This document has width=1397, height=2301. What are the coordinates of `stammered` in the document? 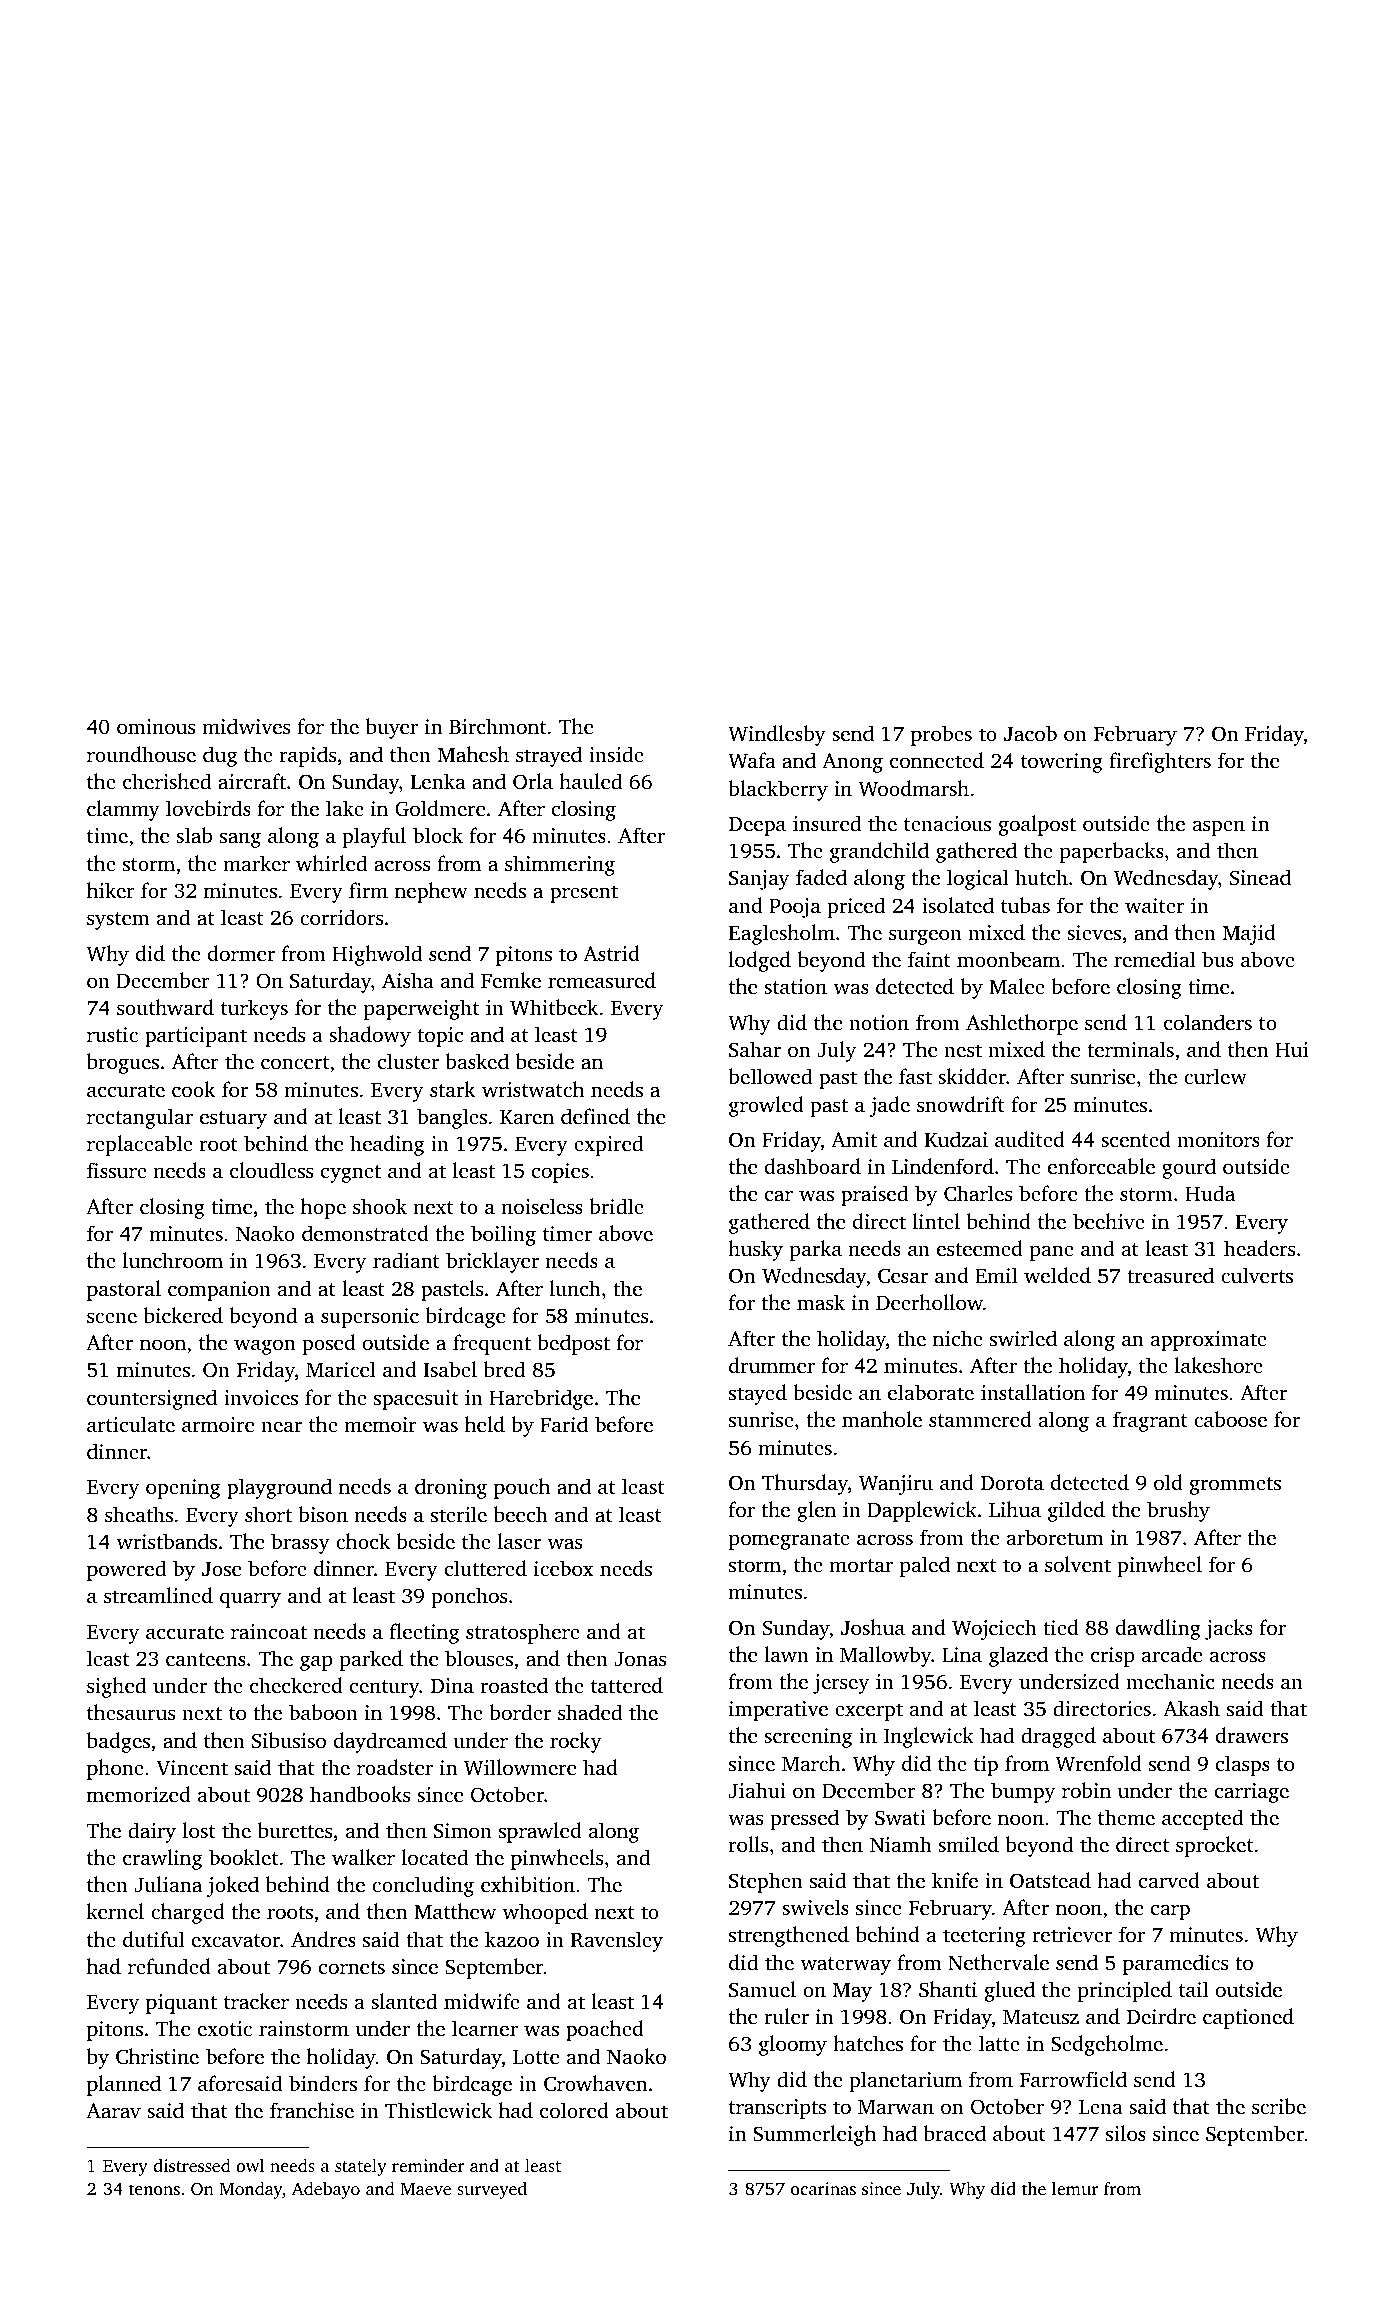 It's located at (980, 1419).
